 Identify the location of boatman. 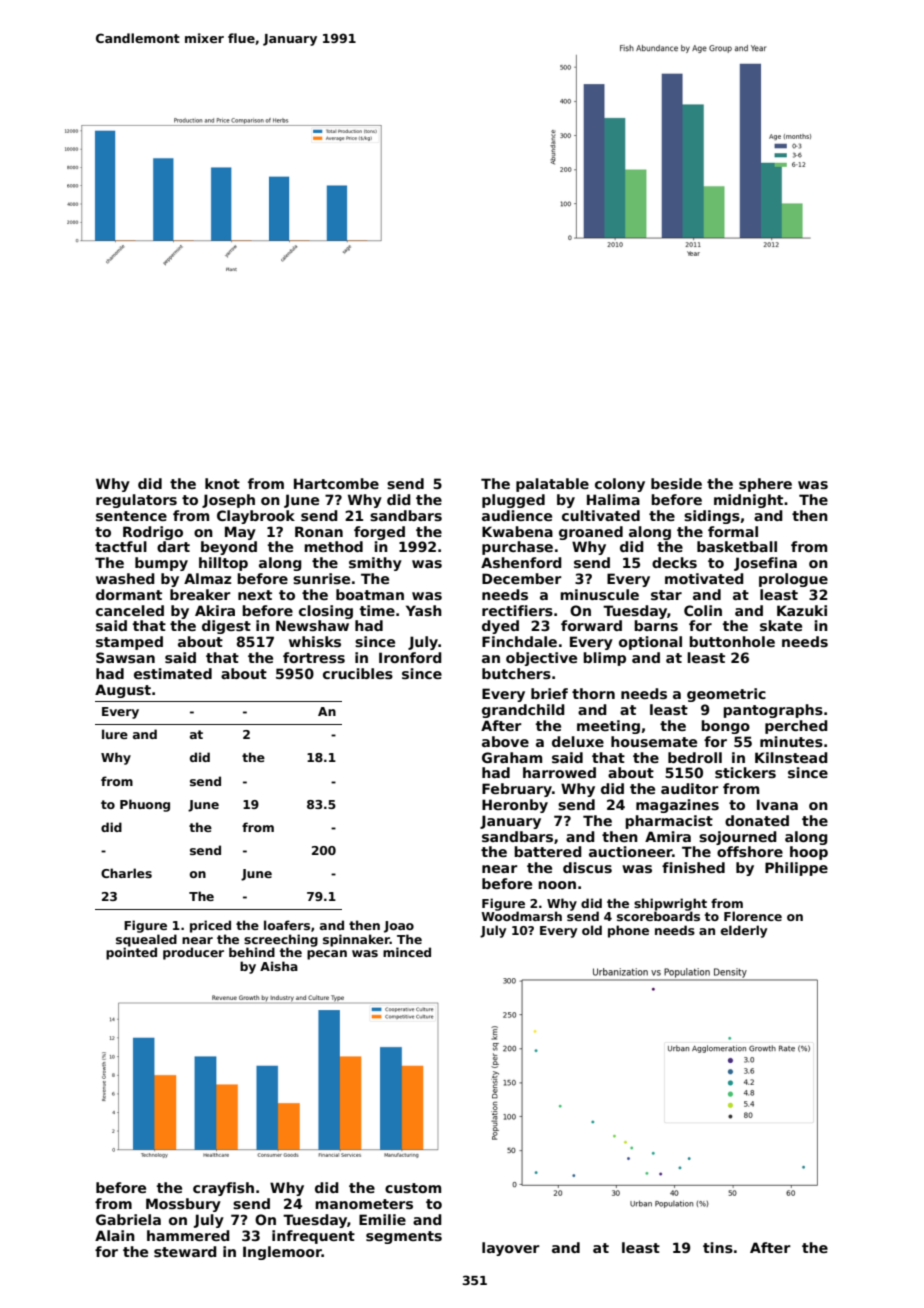
(370, 594).
